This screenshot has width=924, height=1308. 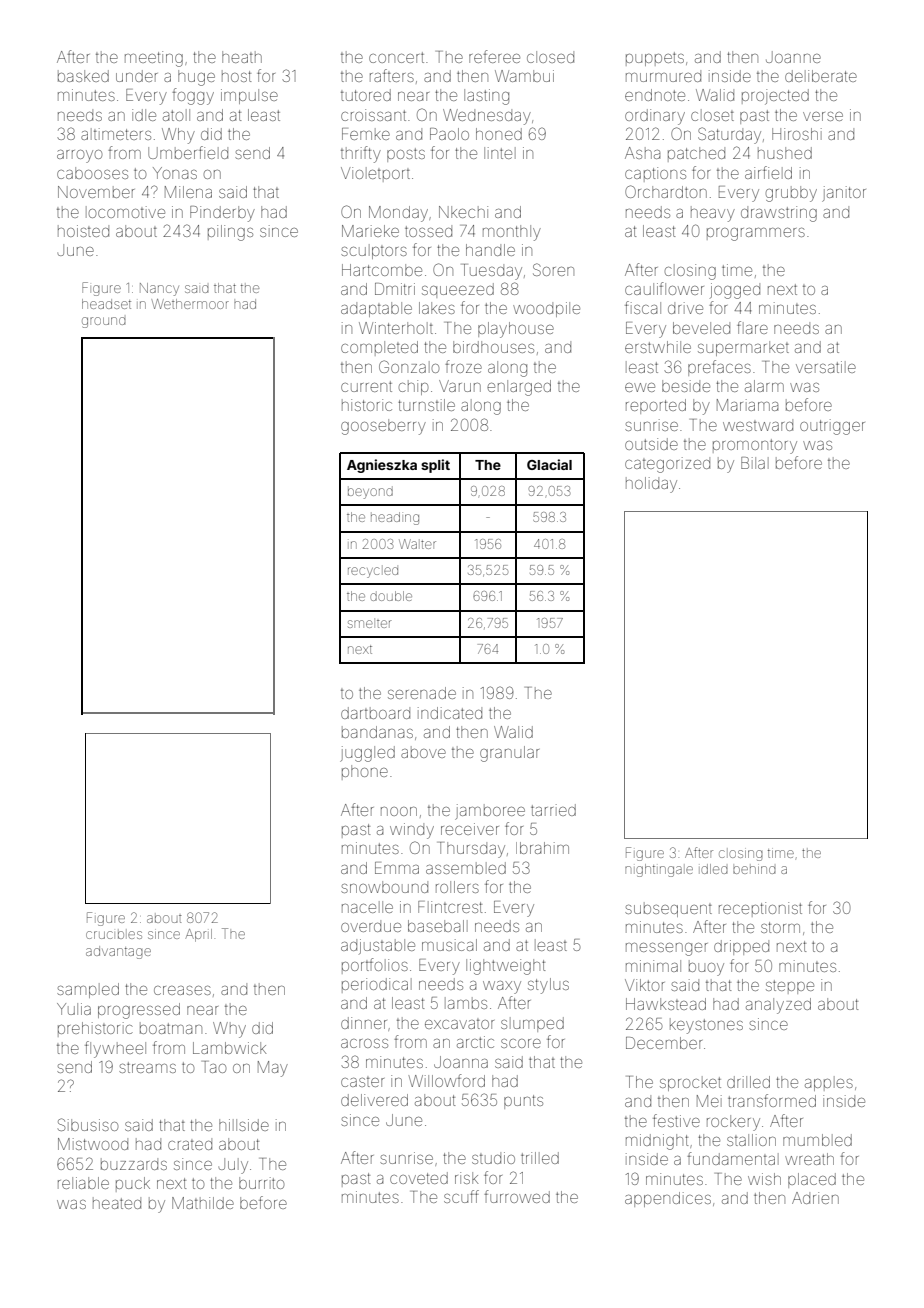 I want to click on Adrien, so click(x=815, y=1198).
